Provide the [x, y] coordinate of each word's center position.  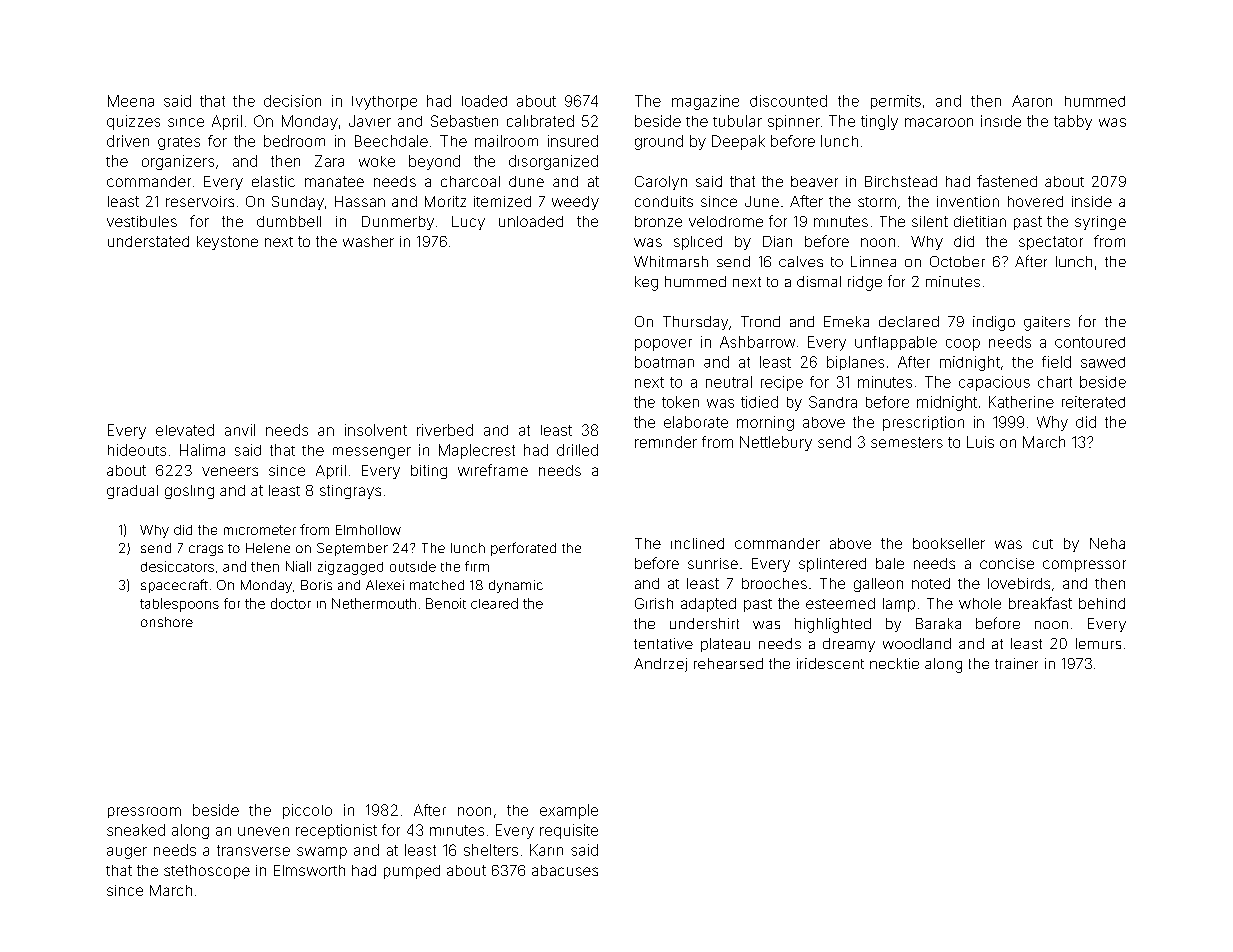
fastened [1007, 181]
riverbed [445, 430]
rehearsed [728, 663]
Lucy [468, 223]
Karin [546, 850]
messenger [372, 453]
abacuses [565, 870]
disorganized [553, 162]
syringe [1100, 223]
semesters [907, 442]
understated [148, 241]
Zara [329, 161]
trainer [1016, 663]
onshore [167, 622]
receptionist [336, 831]
